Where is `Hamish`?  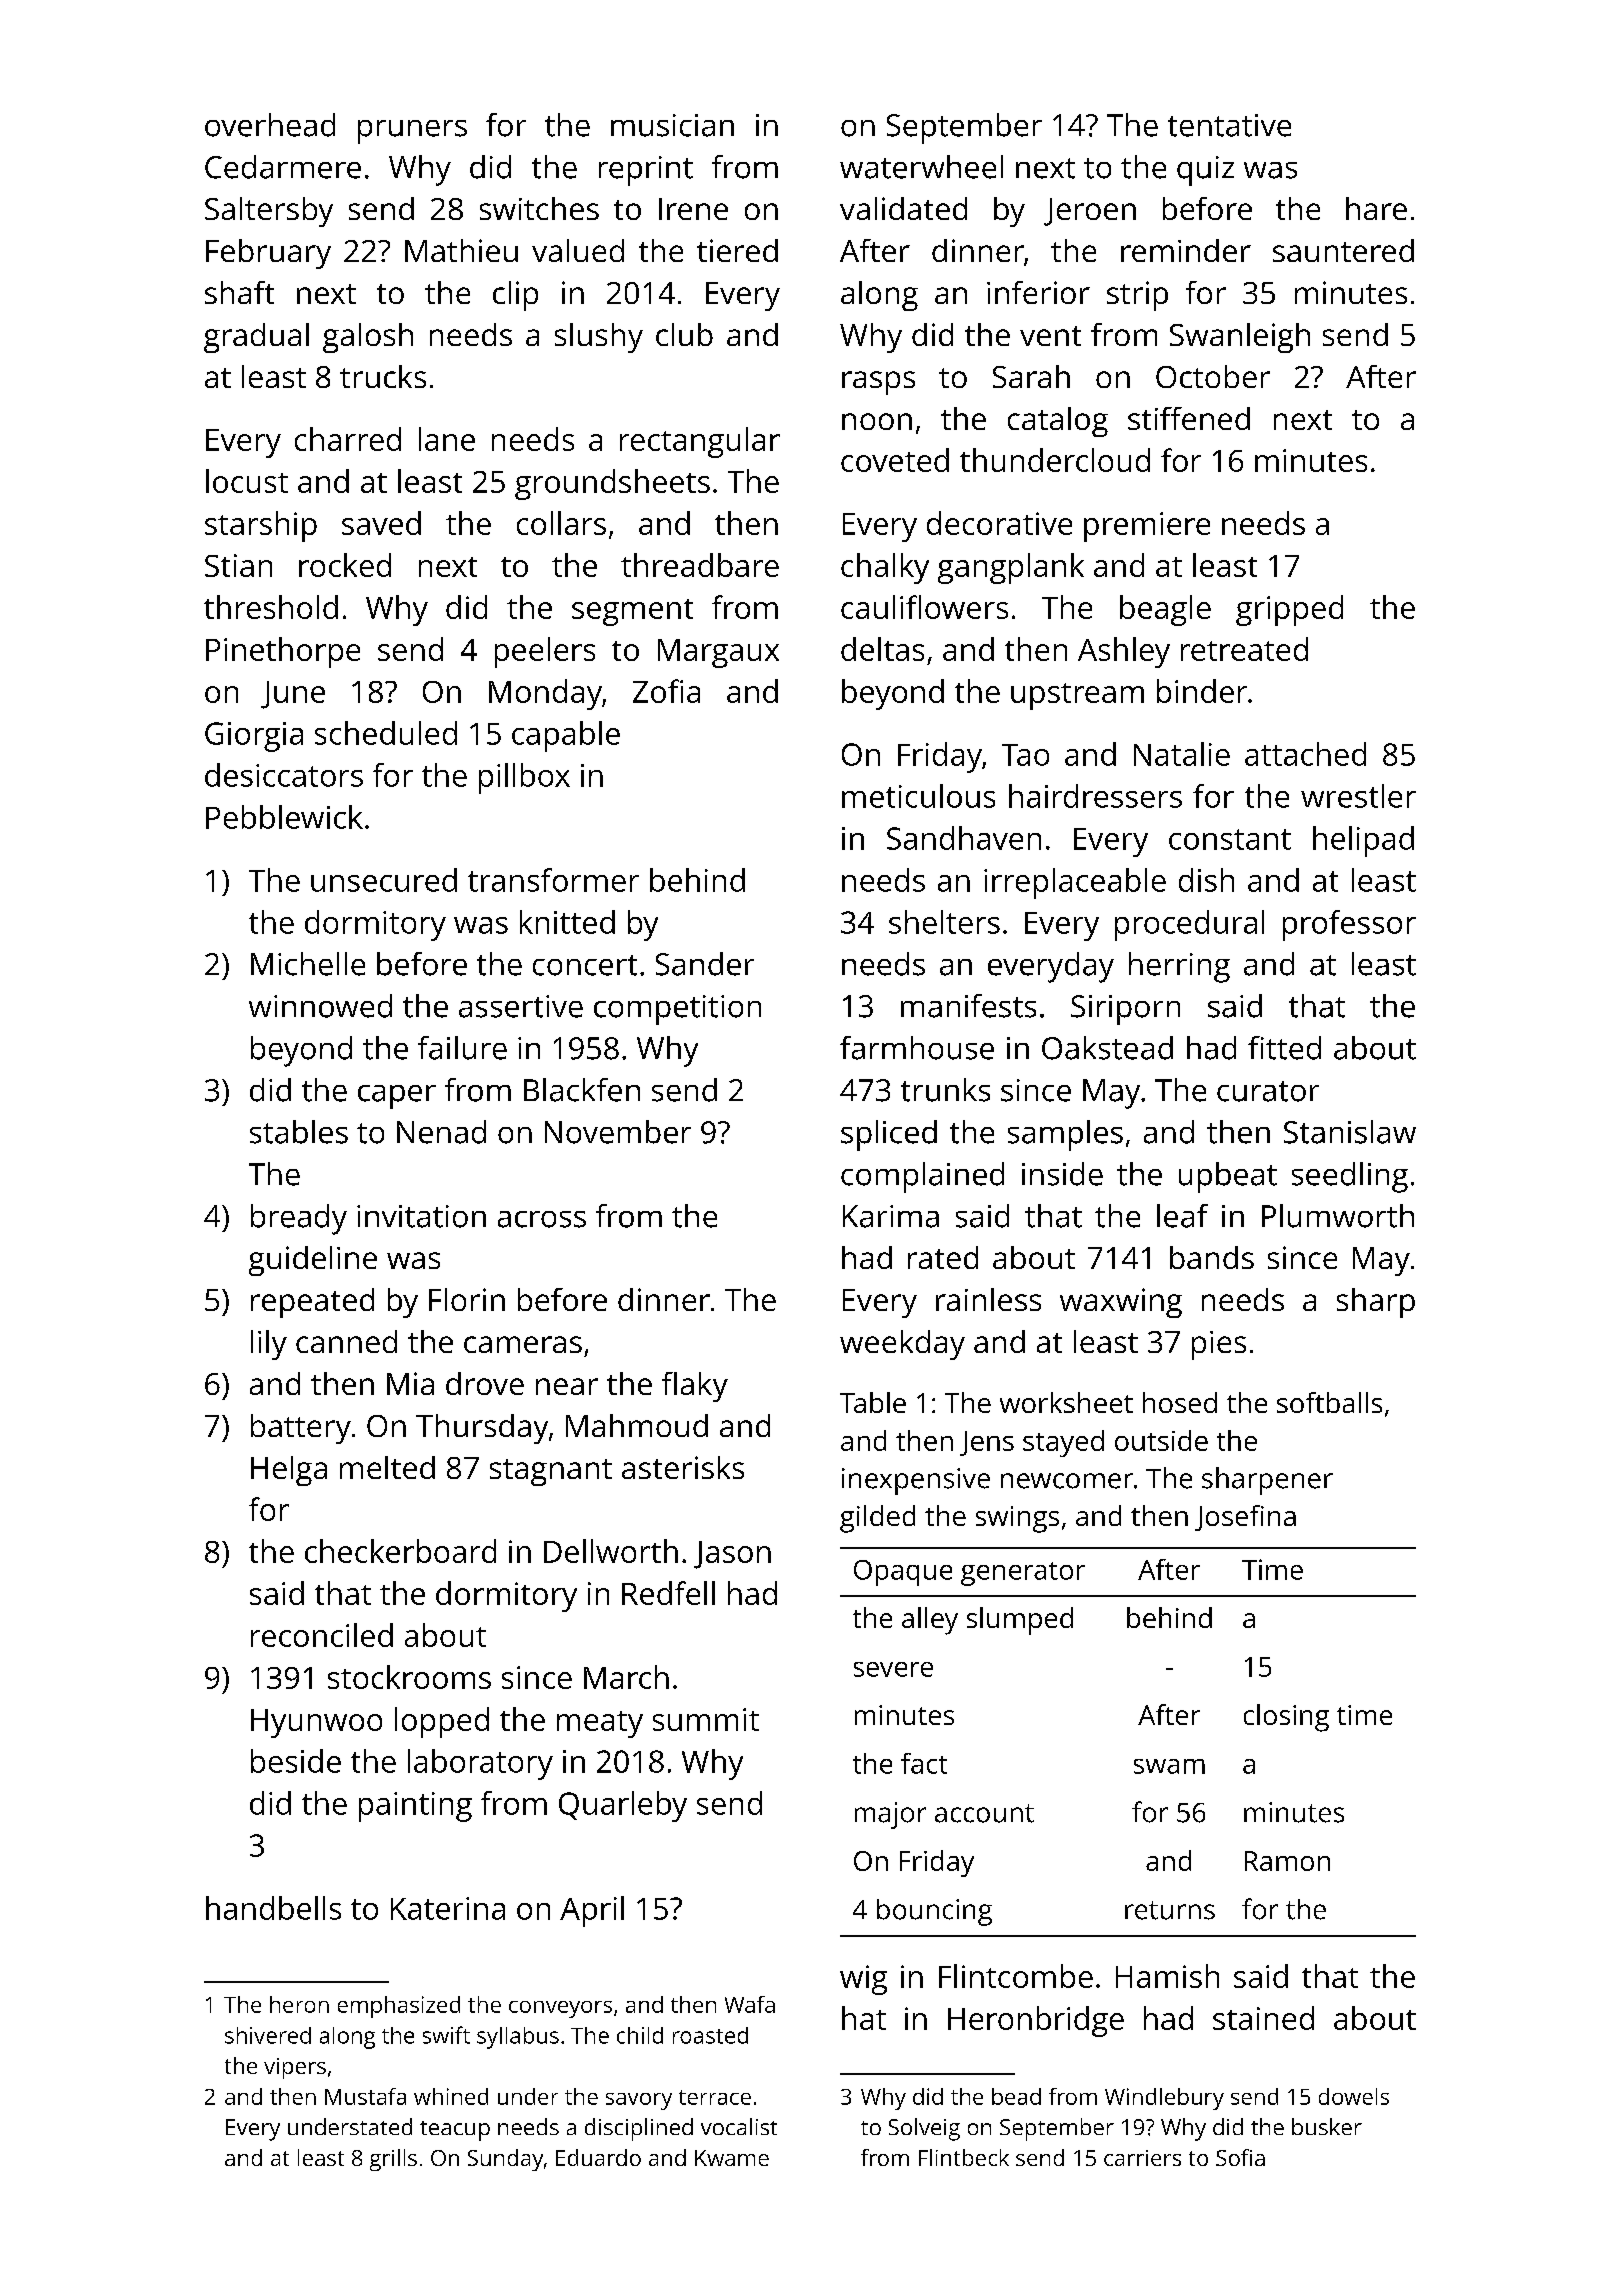 Hamish is located at coordinates (1167, 1976).
